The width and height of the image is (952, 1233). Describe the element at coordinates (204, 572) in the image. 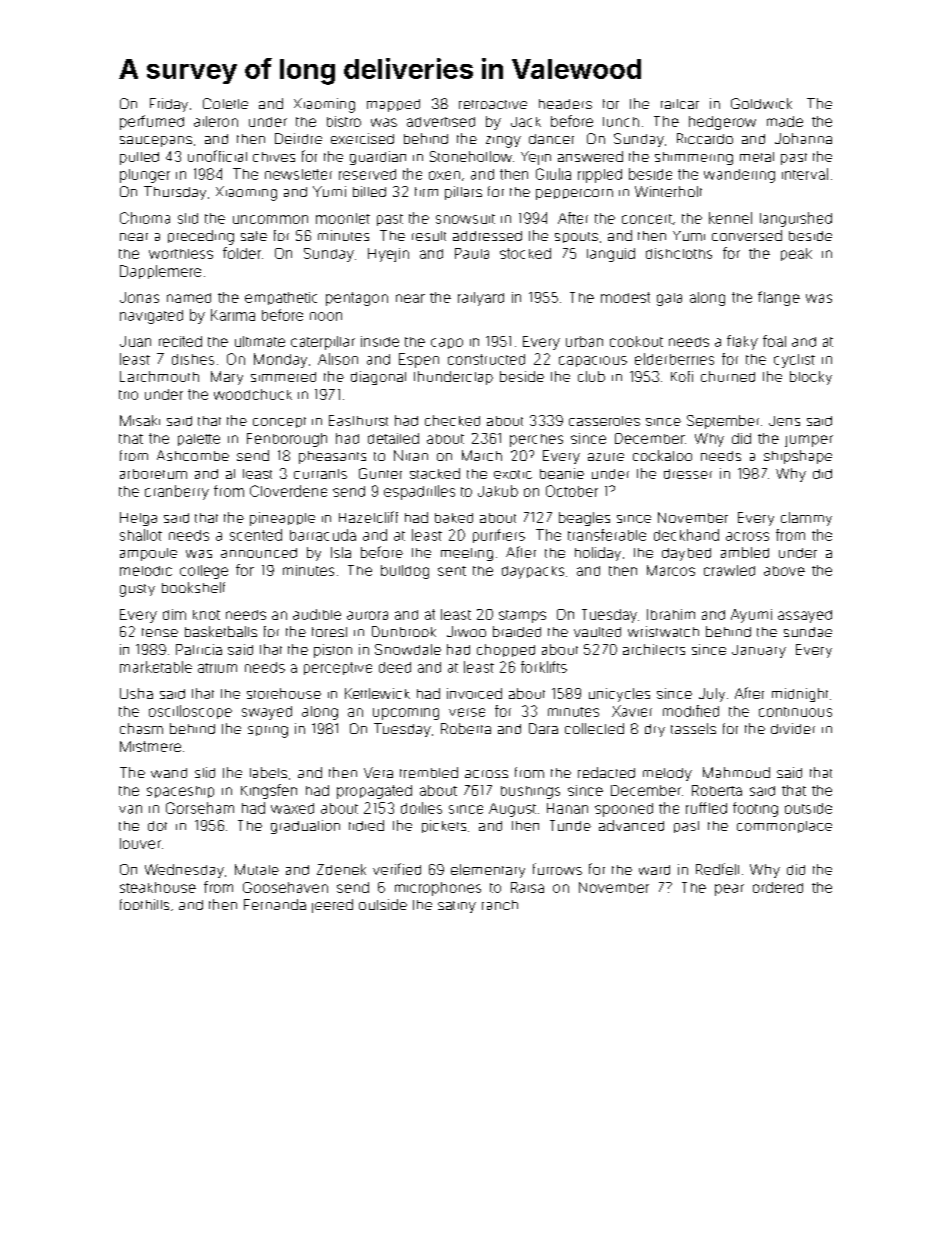

I see `college` at that location.
